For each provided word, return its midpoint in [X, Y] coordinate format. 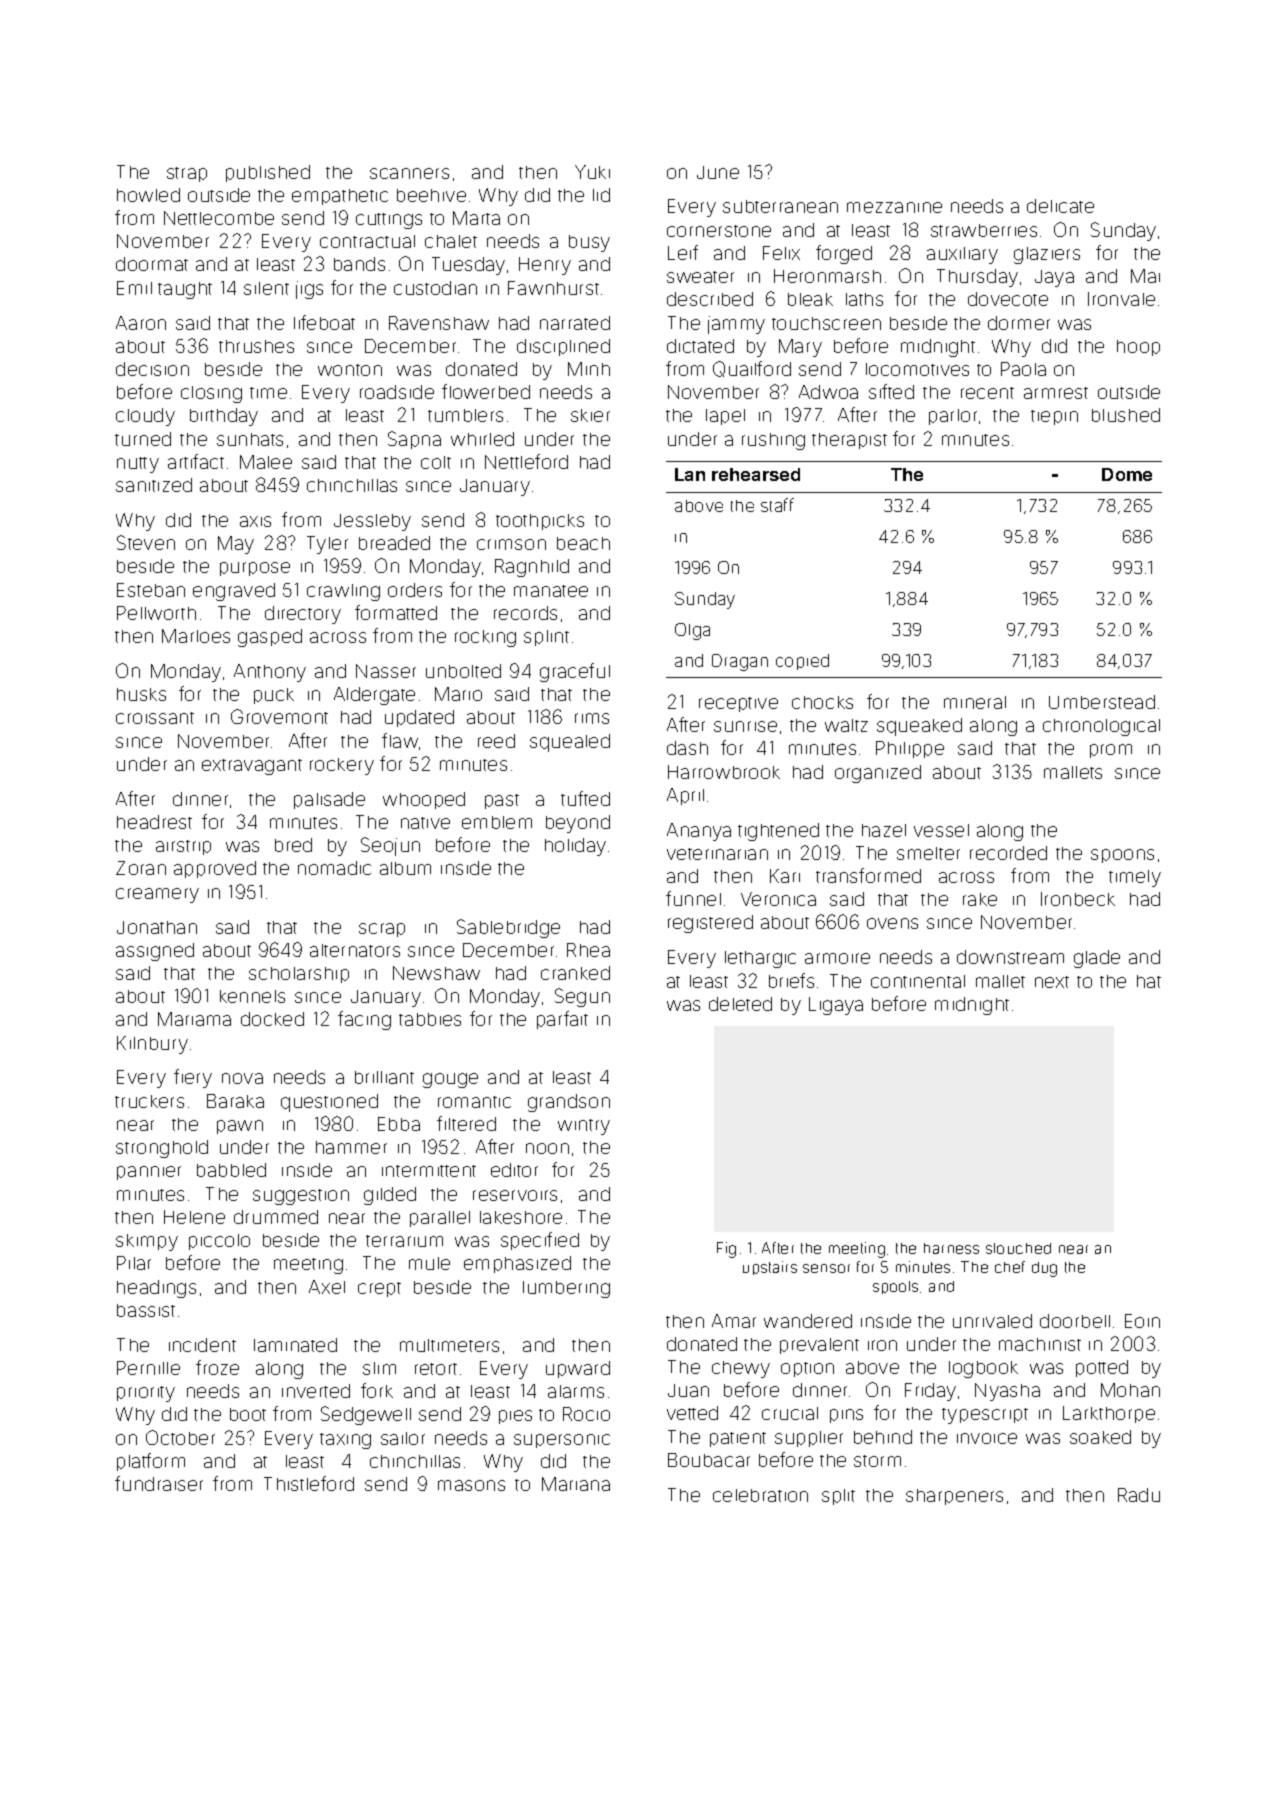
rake [980, 899]
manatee [551, 591]
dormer [1019, 323]
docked [272, 1019]
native [425, 823]
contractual [367, 241]
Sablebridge [508, 928]
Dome [1127, 474]
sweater [700, 277]
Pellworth [156, 613]
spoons [1122, 856]
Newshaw [436, 973]
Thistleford [309, 1483]
